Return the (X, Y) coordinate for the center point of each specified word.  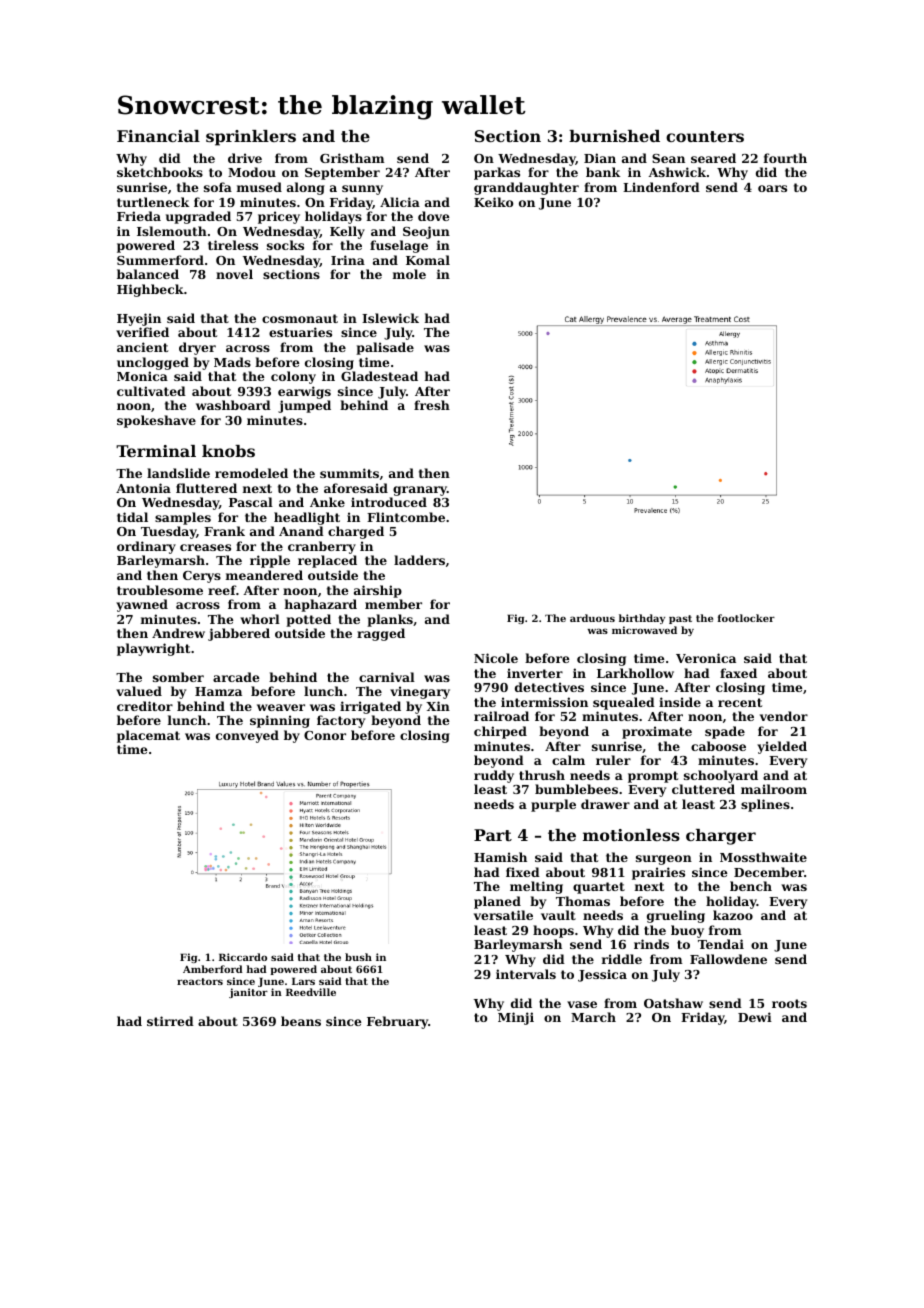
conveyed (247, 736)
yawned (142, 605)
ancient (142, 347)
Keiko (493, 202)
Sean (668, 158)
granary (420, 491)
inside (680, 702)
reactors (200, 981)
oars (772, 188)
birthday (642, 619)
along (306, 188)
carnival (387, 677)
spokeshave (156, 421)
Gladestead (379, 376)
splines (765, 805)
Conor (325, 735)
